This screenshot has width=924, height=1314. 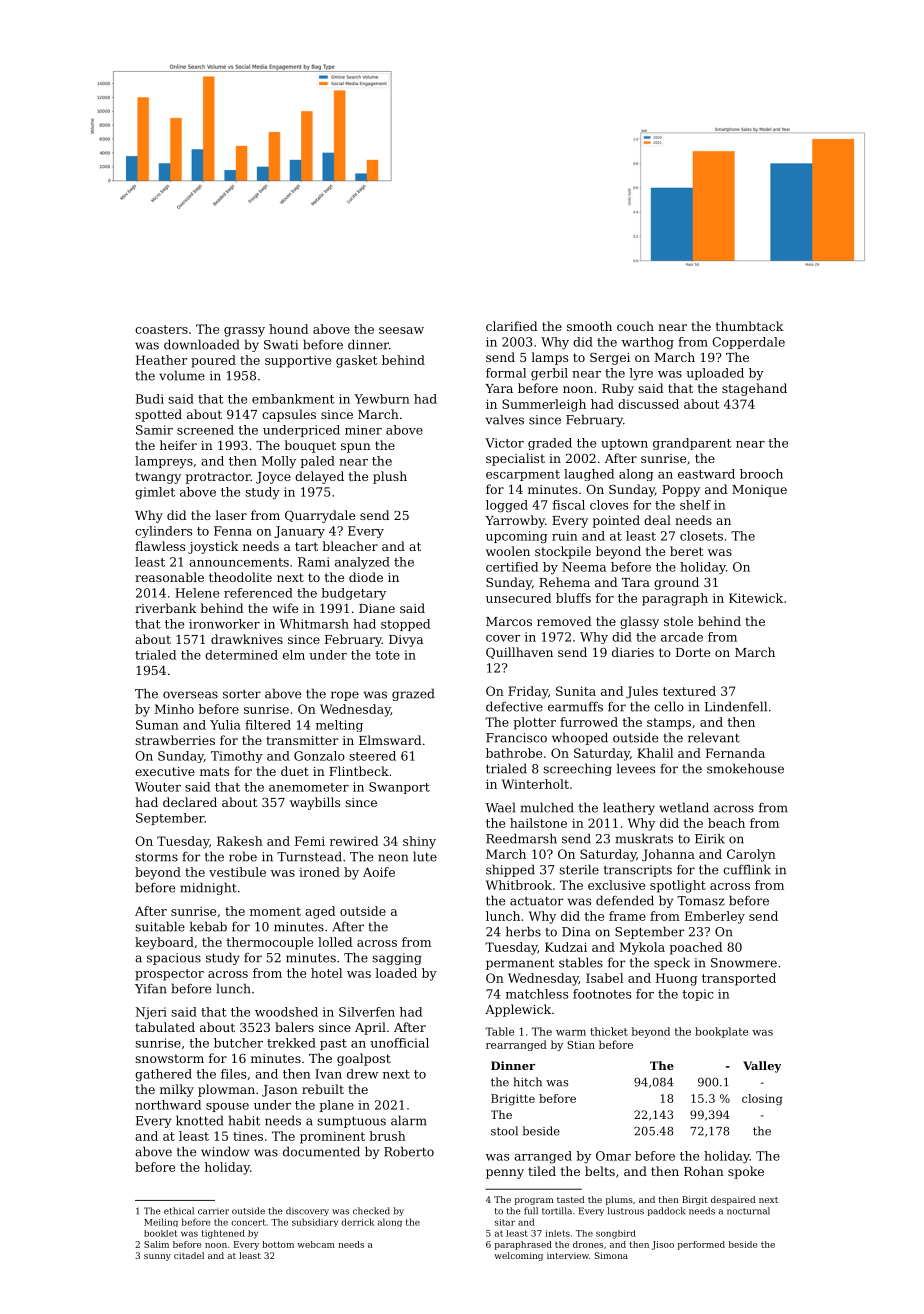 I want to click on heifer, so click(x=178, y=445).
